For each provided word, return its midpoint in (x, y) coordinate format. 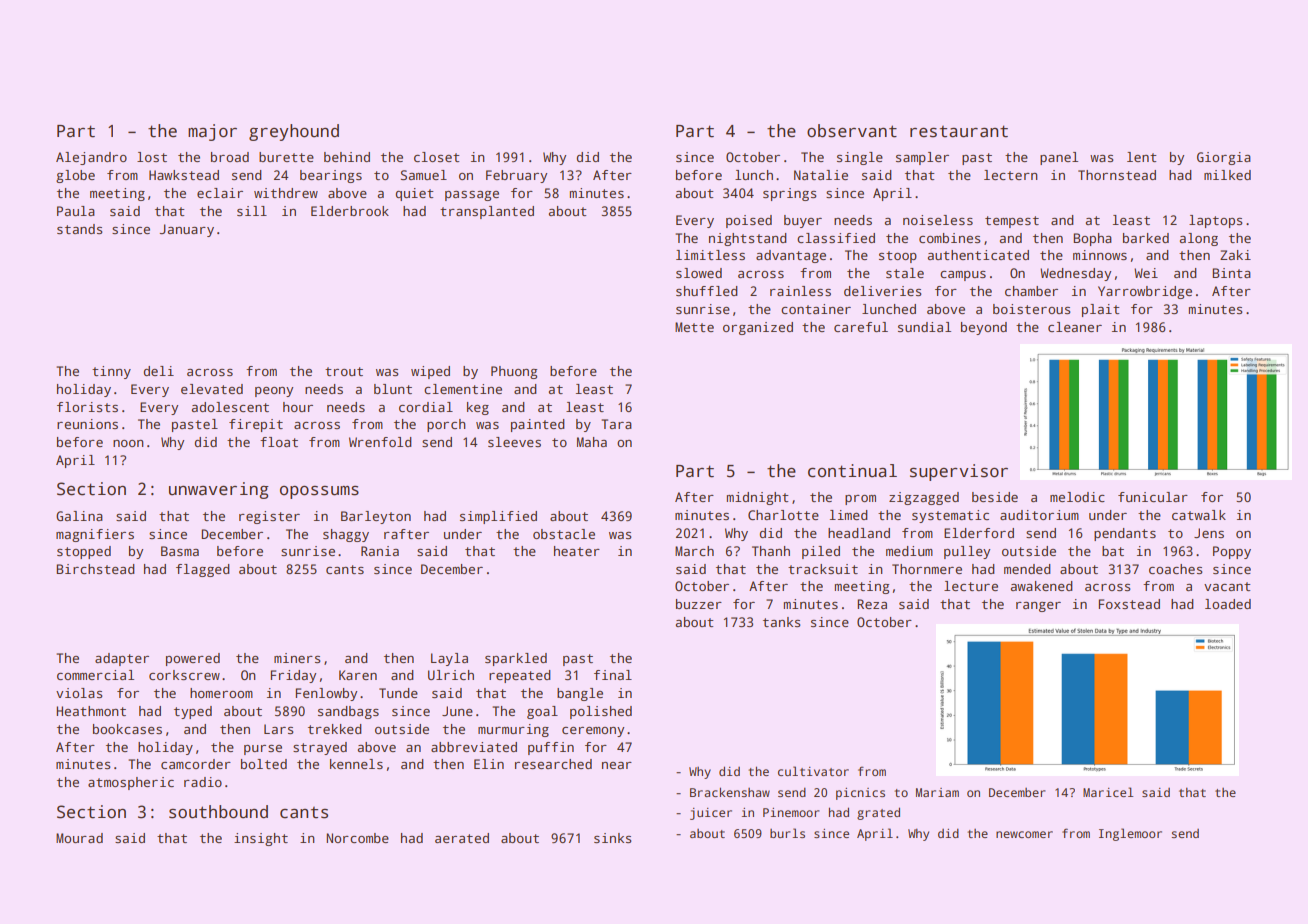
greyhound (294, 132)
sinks (613, 838)
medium (909, 551)
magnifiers (95, 535)
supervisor (959, 472)
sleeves (514, 442)
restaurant (959, 131)
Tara (616, 424)
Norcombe (357, 838)
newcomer (1024, 834)
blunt (393, 389)
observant (852, 131)
